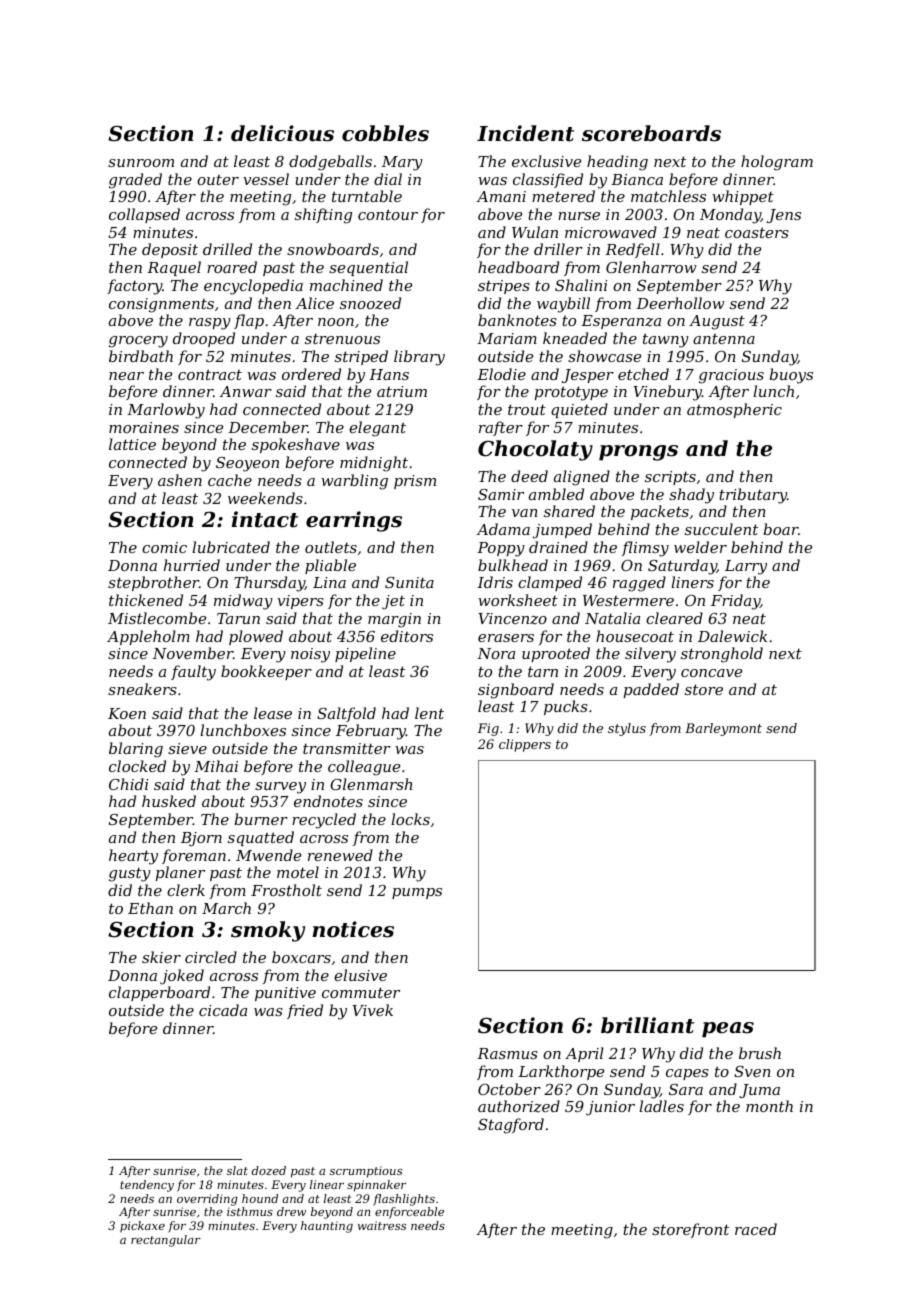 Image resolution: width=924 pixels, height=1308 pixels. Describe the element at coordinates (385, 133) in the screenshot. I see `cobbles` at that location.
